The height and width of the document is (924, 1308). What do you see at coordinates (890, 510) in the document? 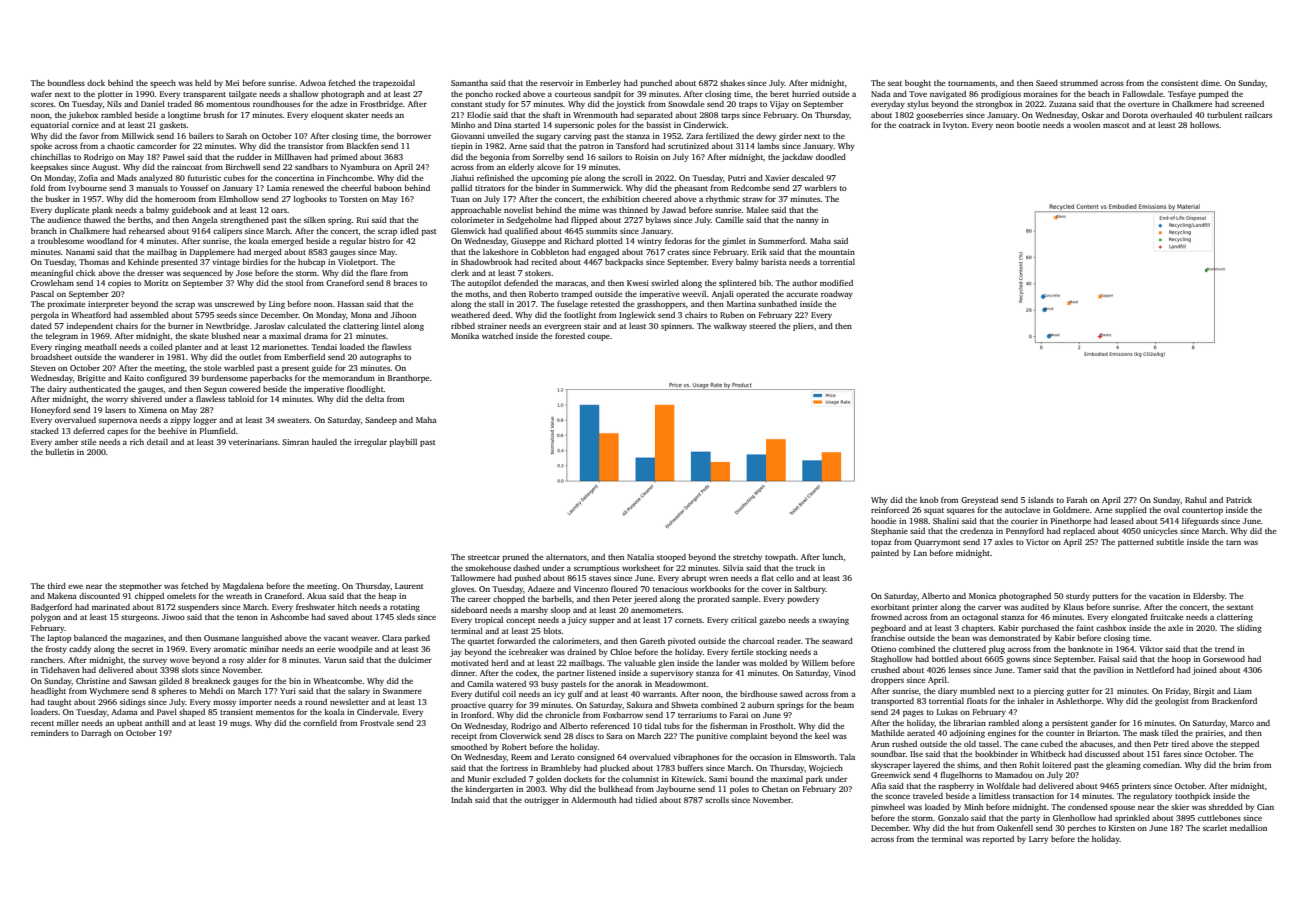
I see `reinforced` at bounding box center [890, 510].
